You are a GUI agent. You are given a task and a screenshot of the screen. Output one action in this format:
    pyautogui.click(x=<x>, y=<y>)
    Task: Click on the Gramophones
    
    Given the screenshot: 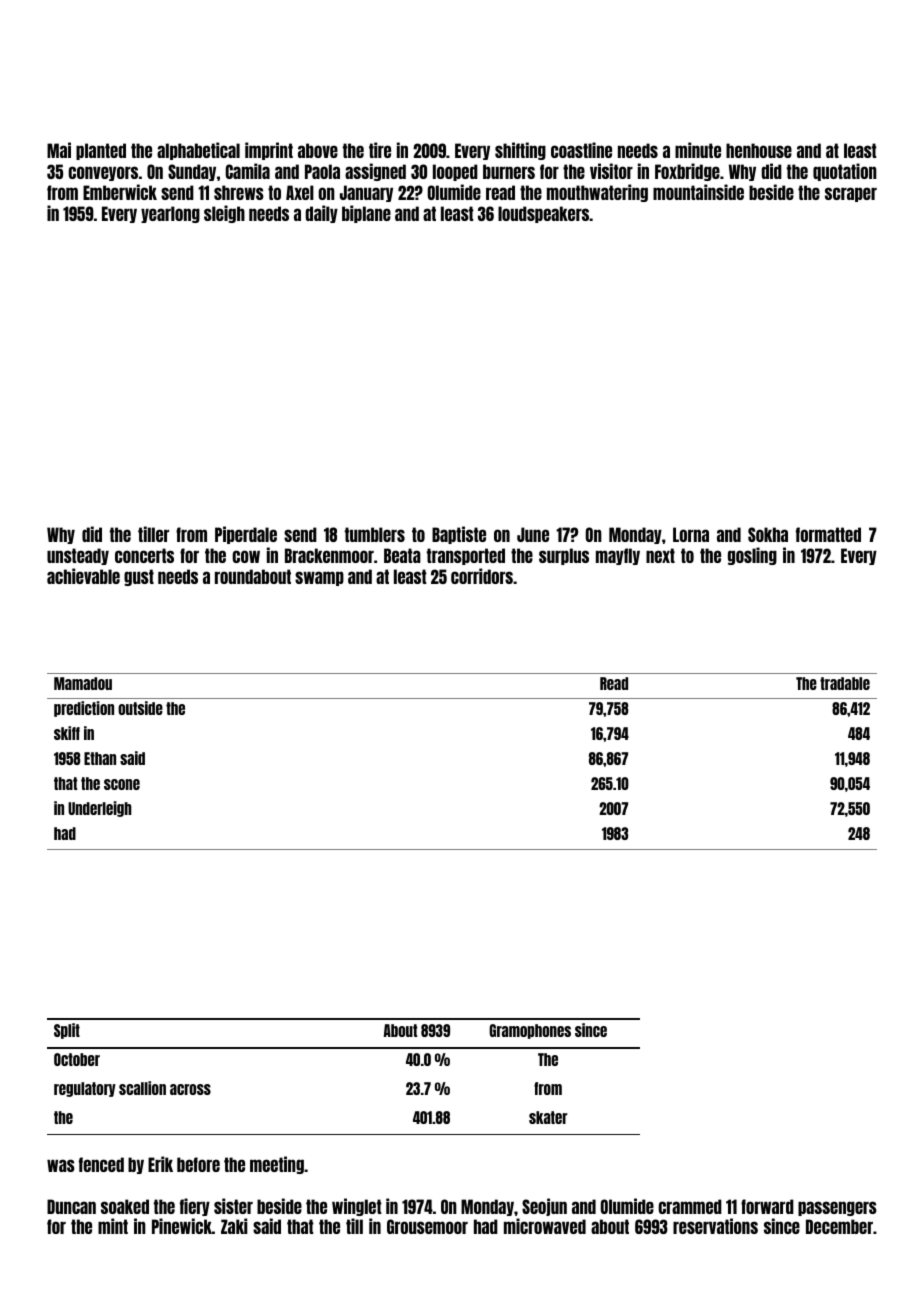 What is the action you would take?
    pyautogui.click(x=530, y=1031)
